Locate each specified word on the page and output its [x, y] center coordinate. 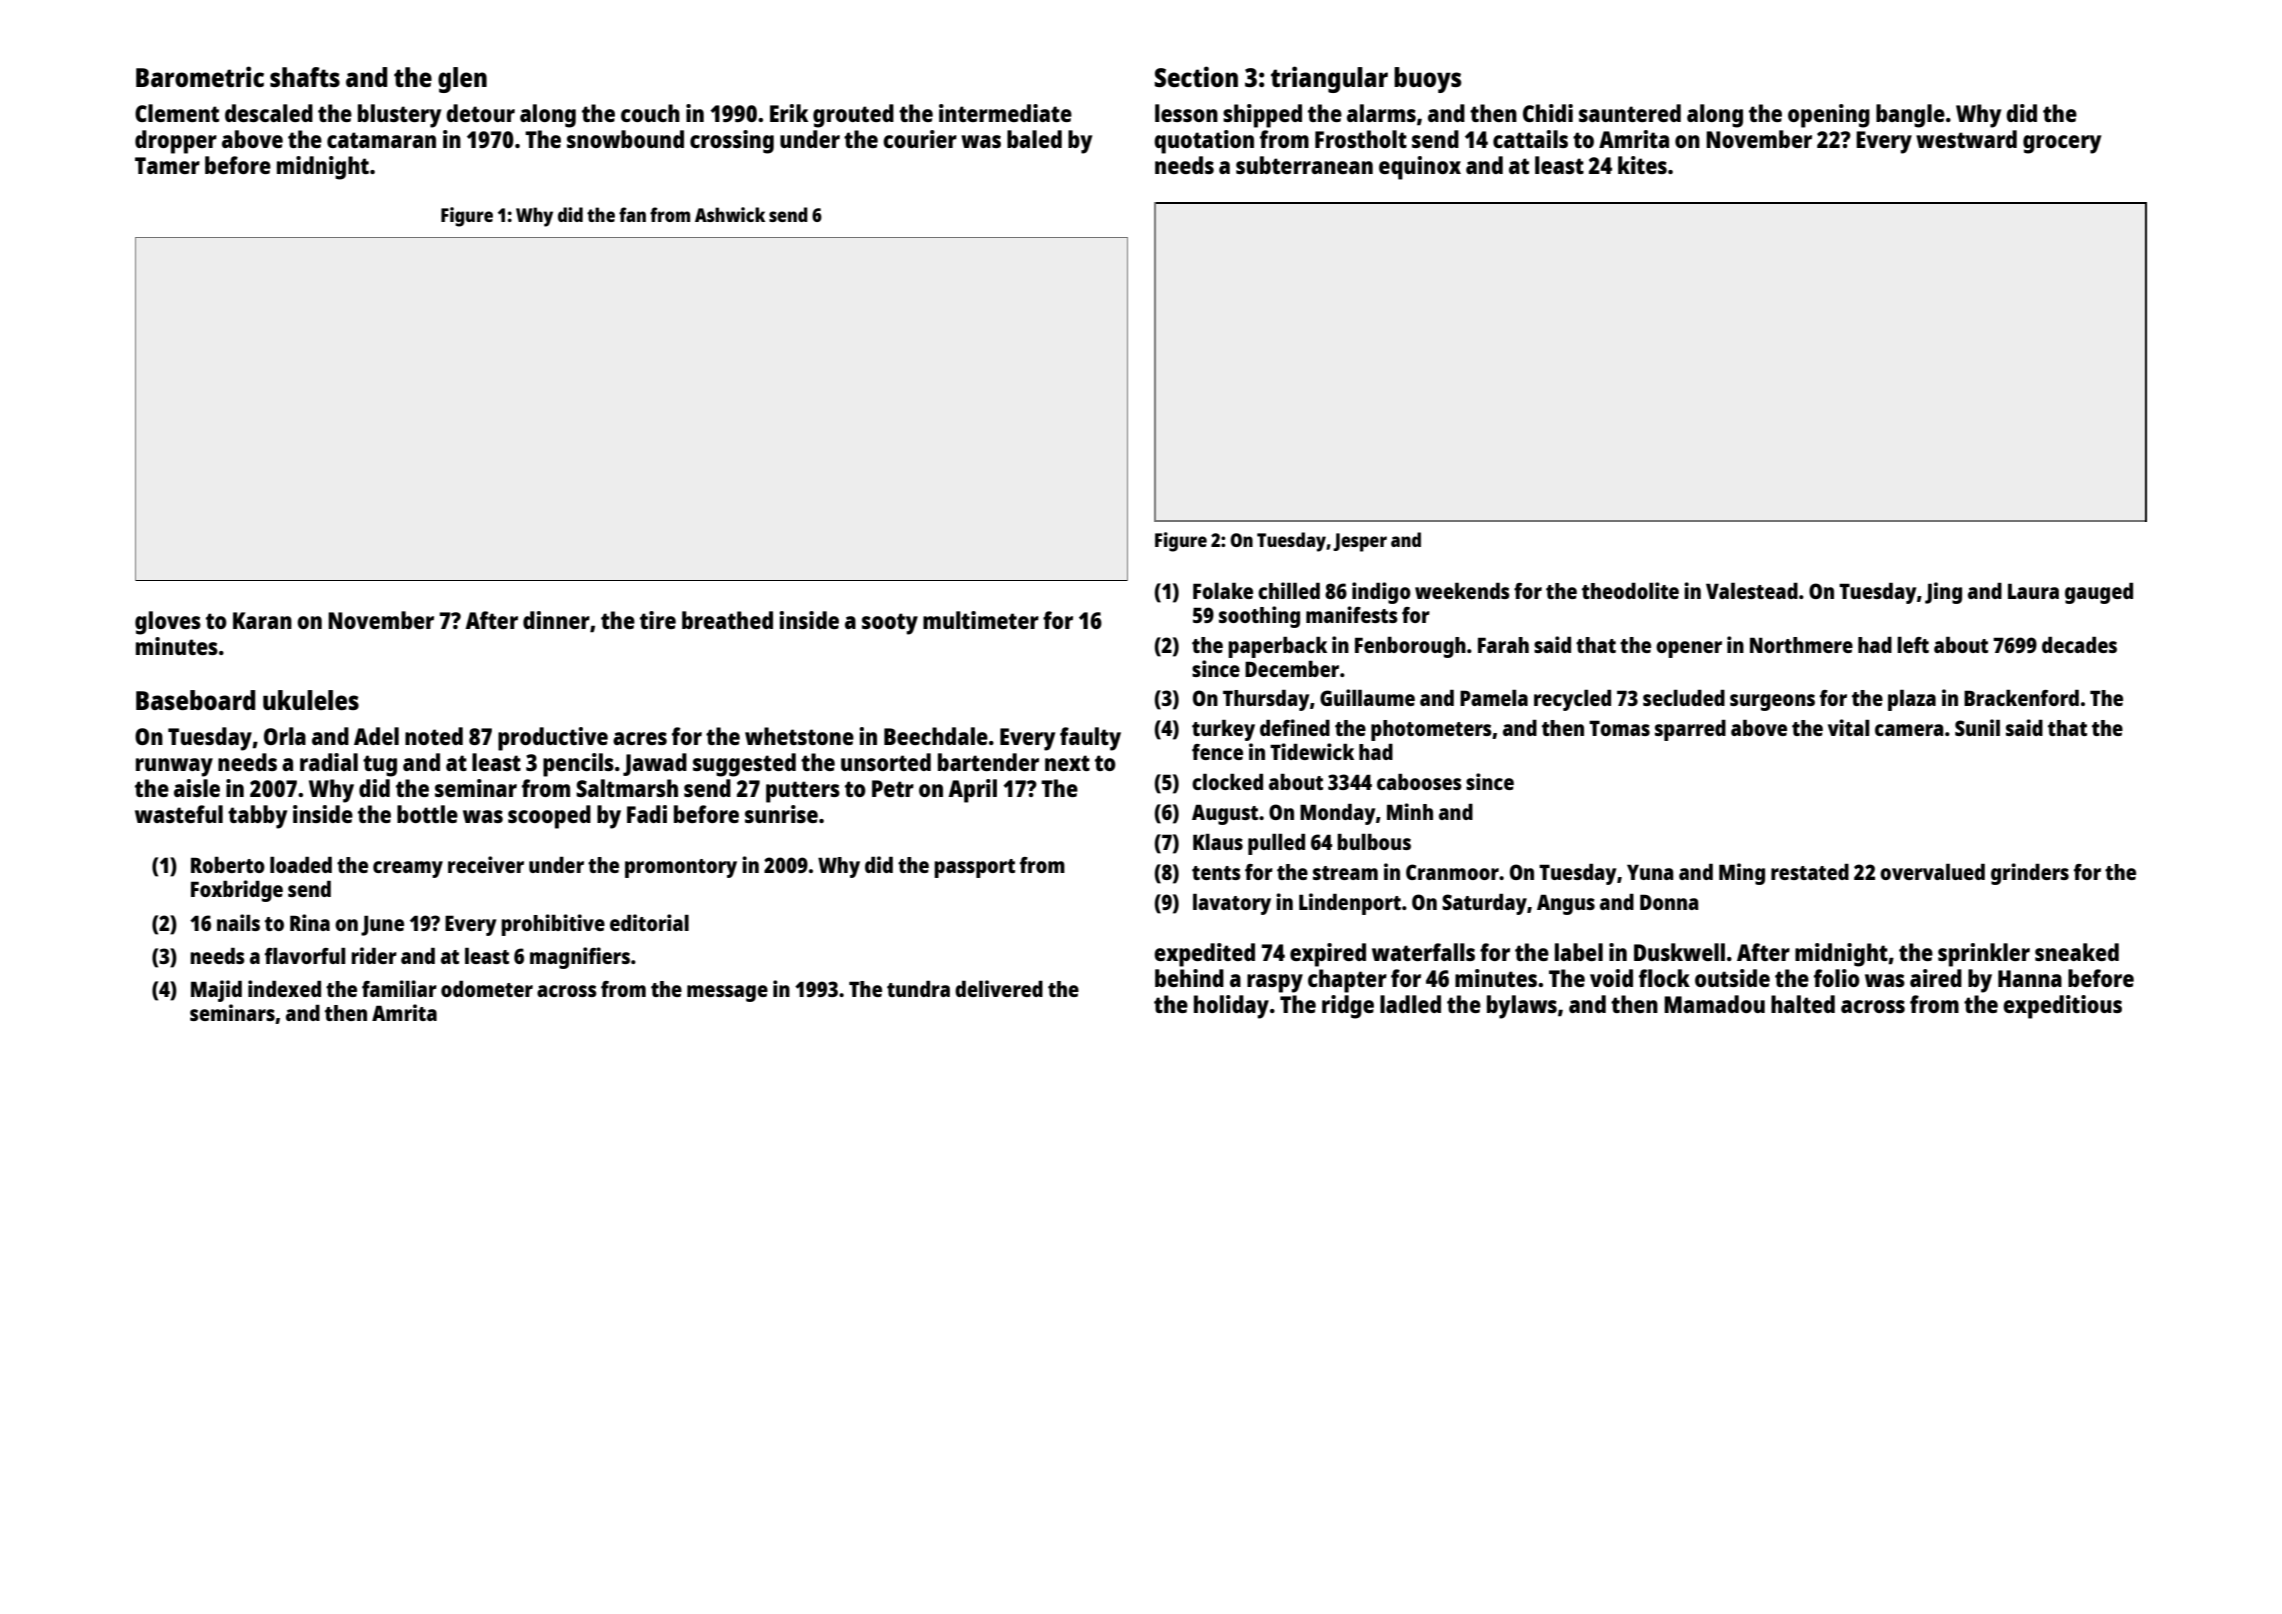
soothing [1259, 617]
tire [658, 620]
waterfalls [1423, 952]
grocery [2062, 144]
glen [462, 80]
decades [2079, 645]
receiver [486, 864]
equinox [1420, 168]
